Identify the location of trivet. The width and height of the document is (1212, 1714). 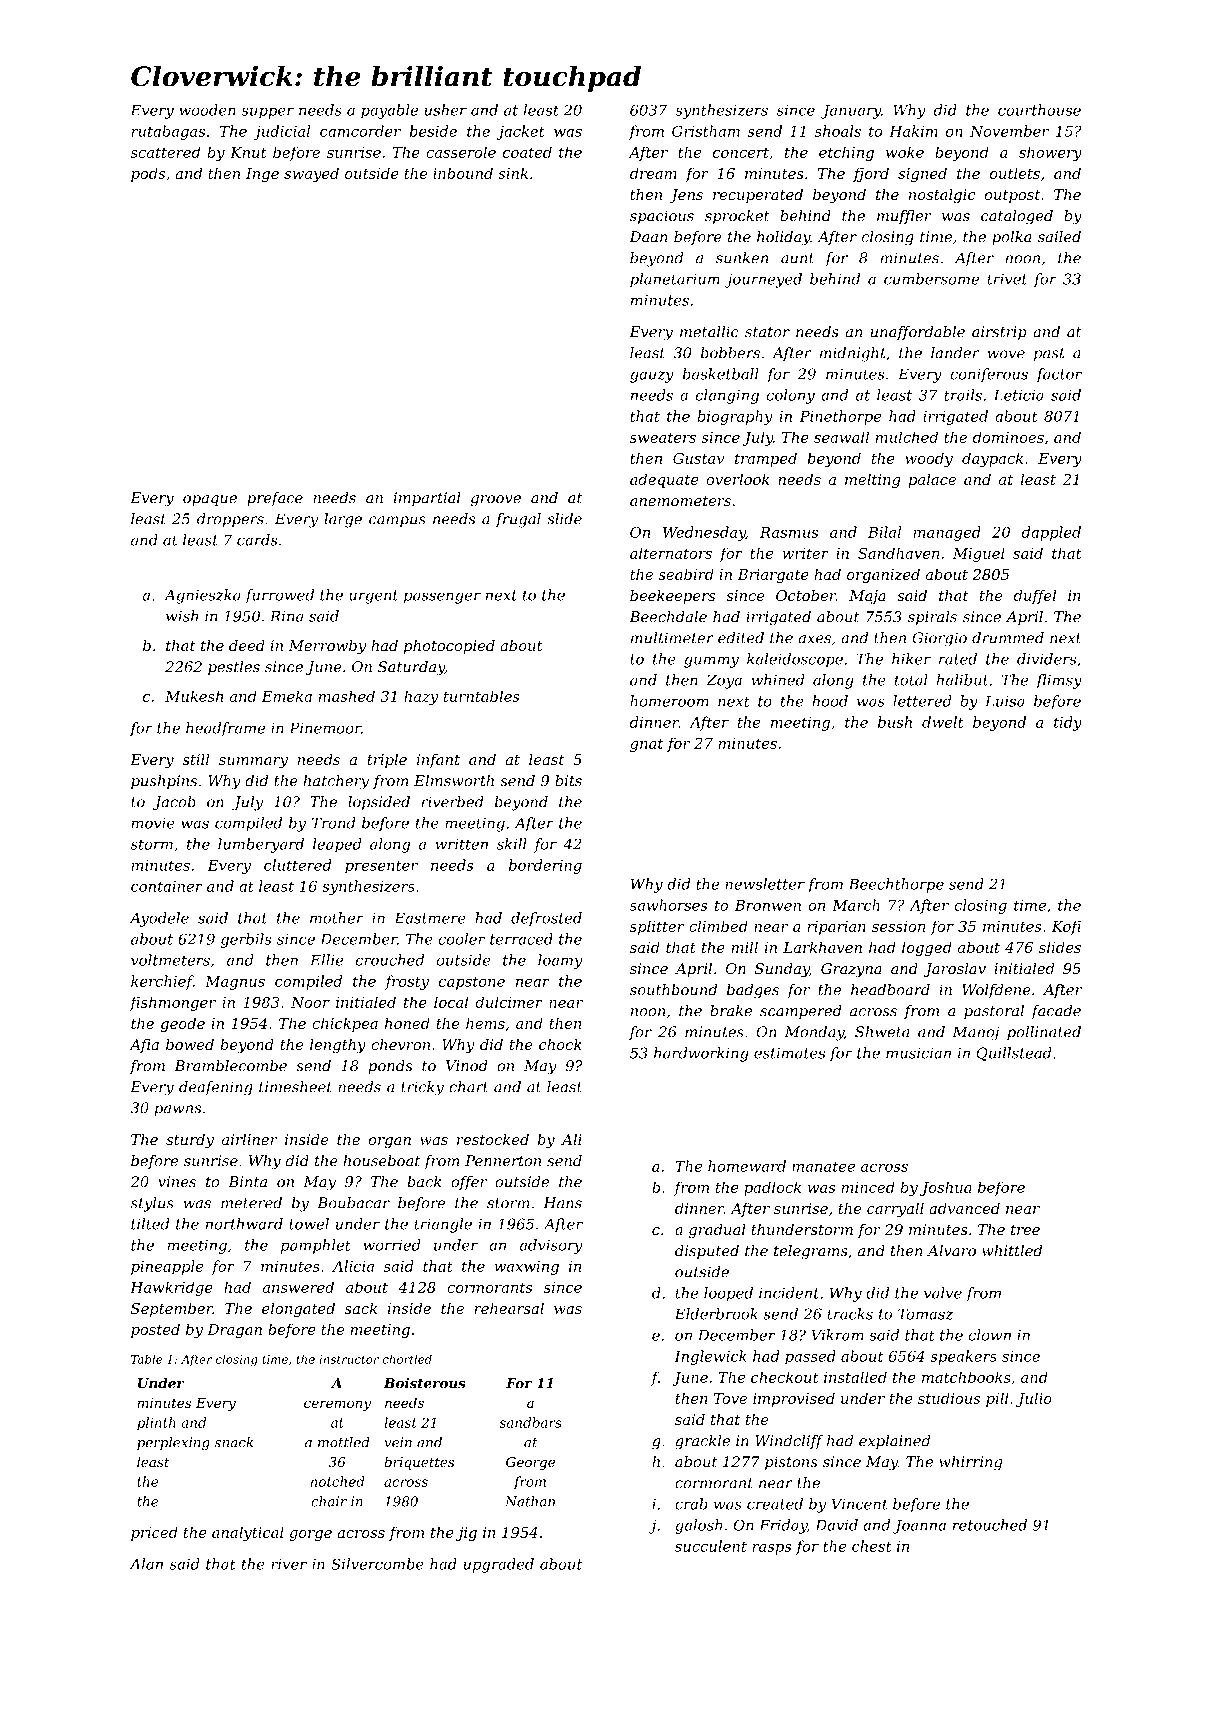
(1007, 279).
